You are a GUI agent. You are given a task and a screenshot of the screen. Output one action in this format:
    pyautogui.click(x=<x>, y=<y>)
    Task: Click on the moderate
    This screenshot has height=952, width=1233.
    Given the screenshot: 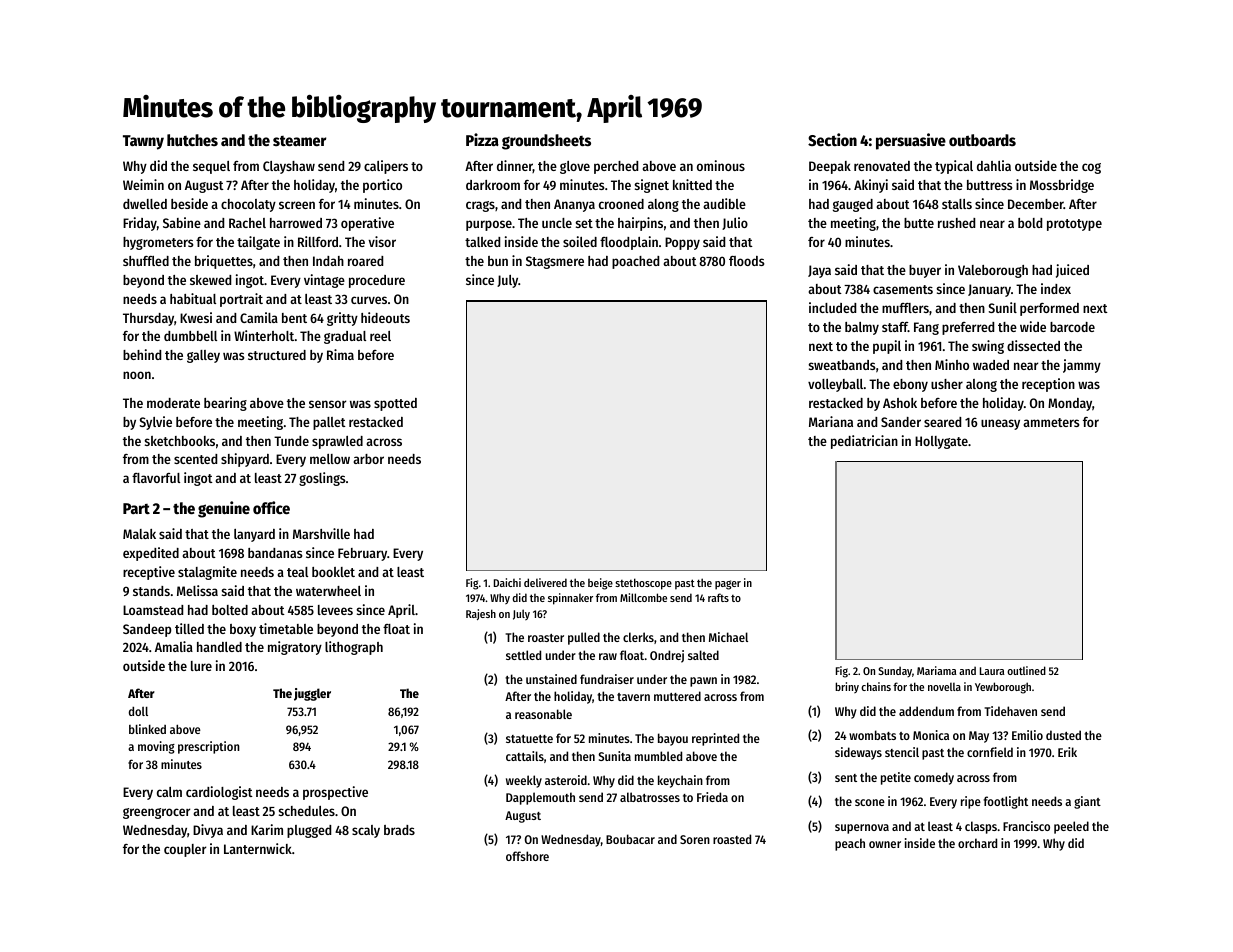 What is the action you would take?
    pyautogui.click(x=173, y=403)
